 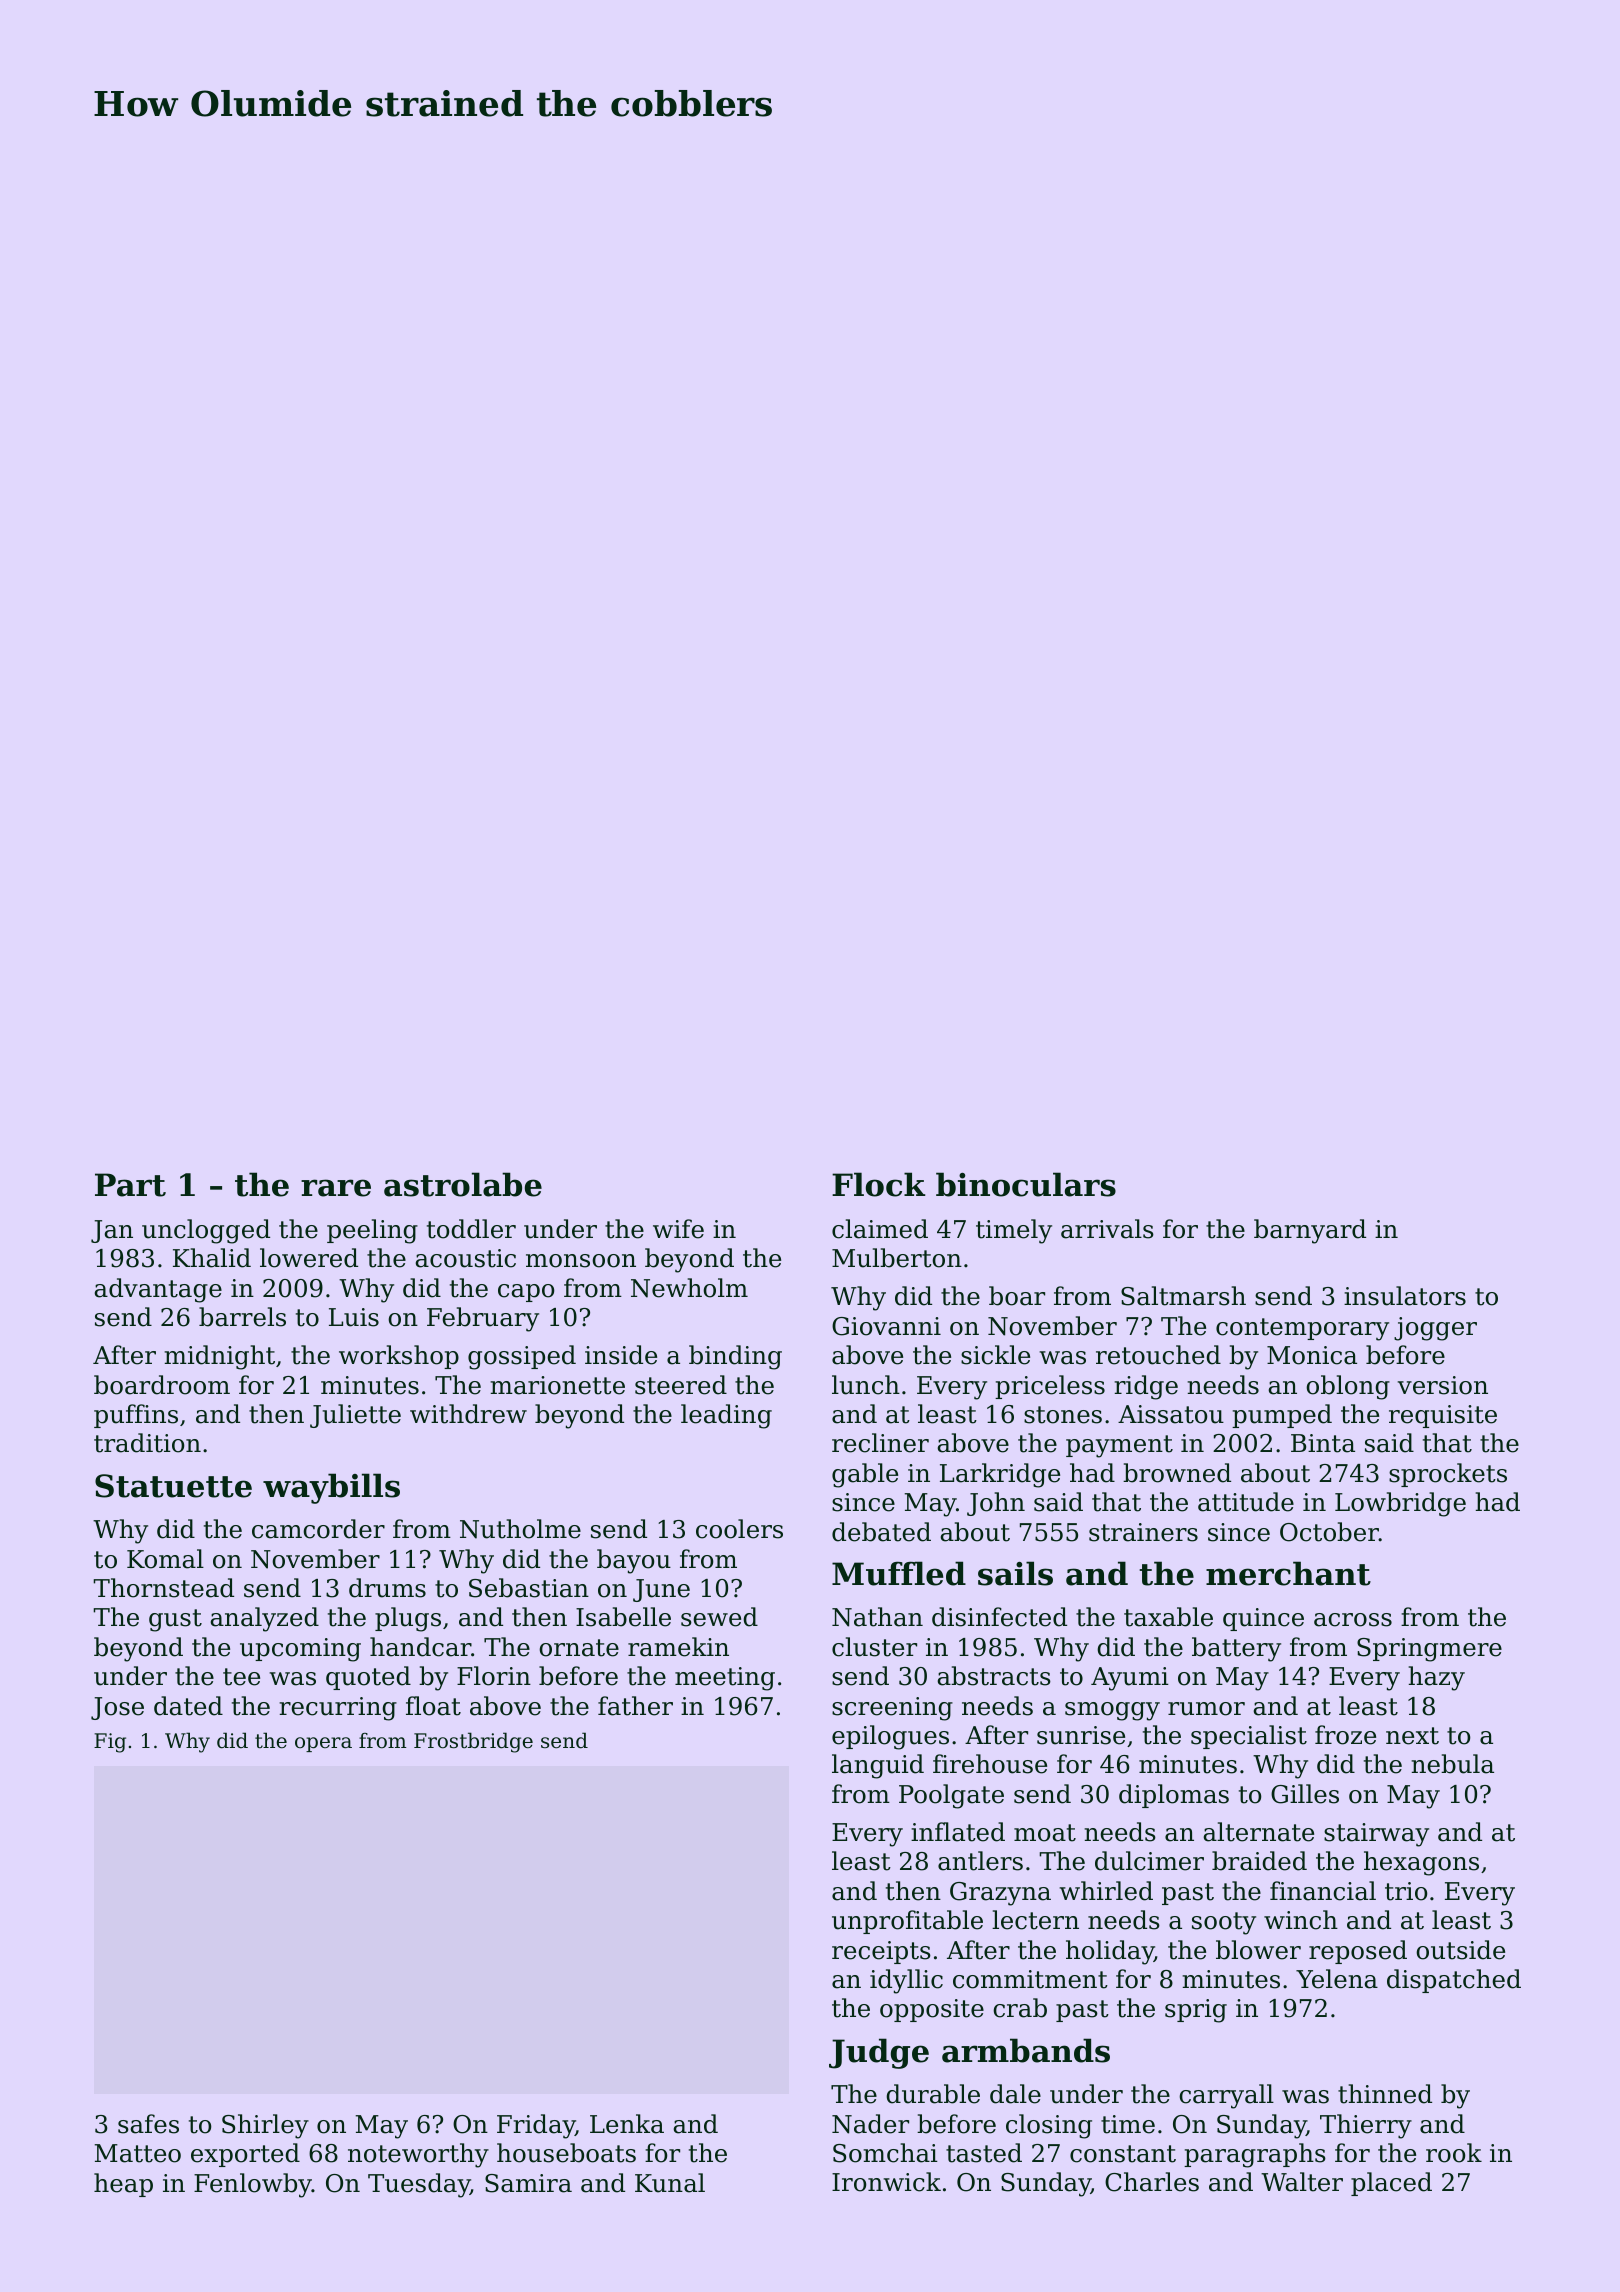 I want to click on Charles, so click(x=1152, y=2182).
